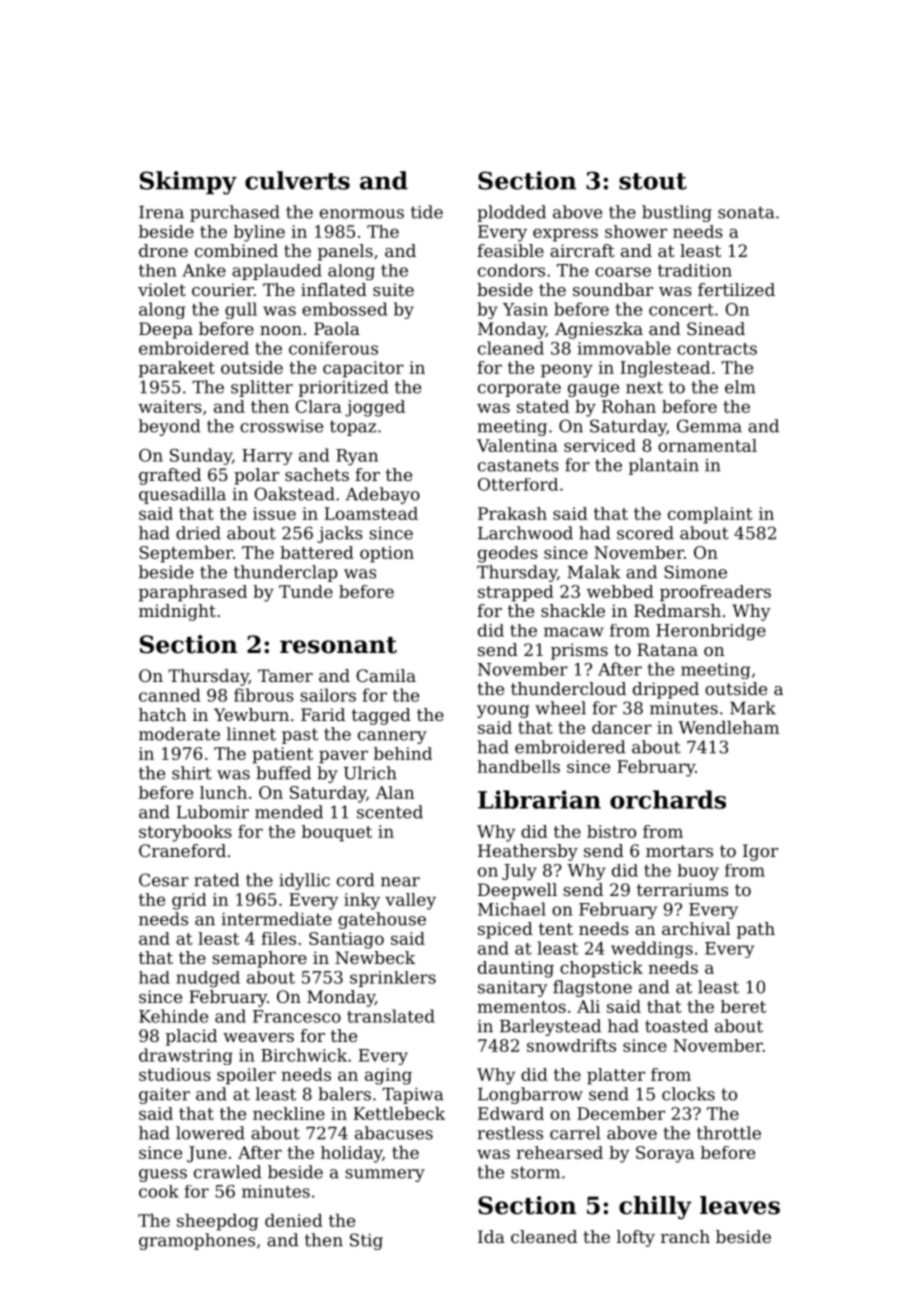 The height and width of the document is (1311, 924). I want to click on guess, so click(163, 1175).
